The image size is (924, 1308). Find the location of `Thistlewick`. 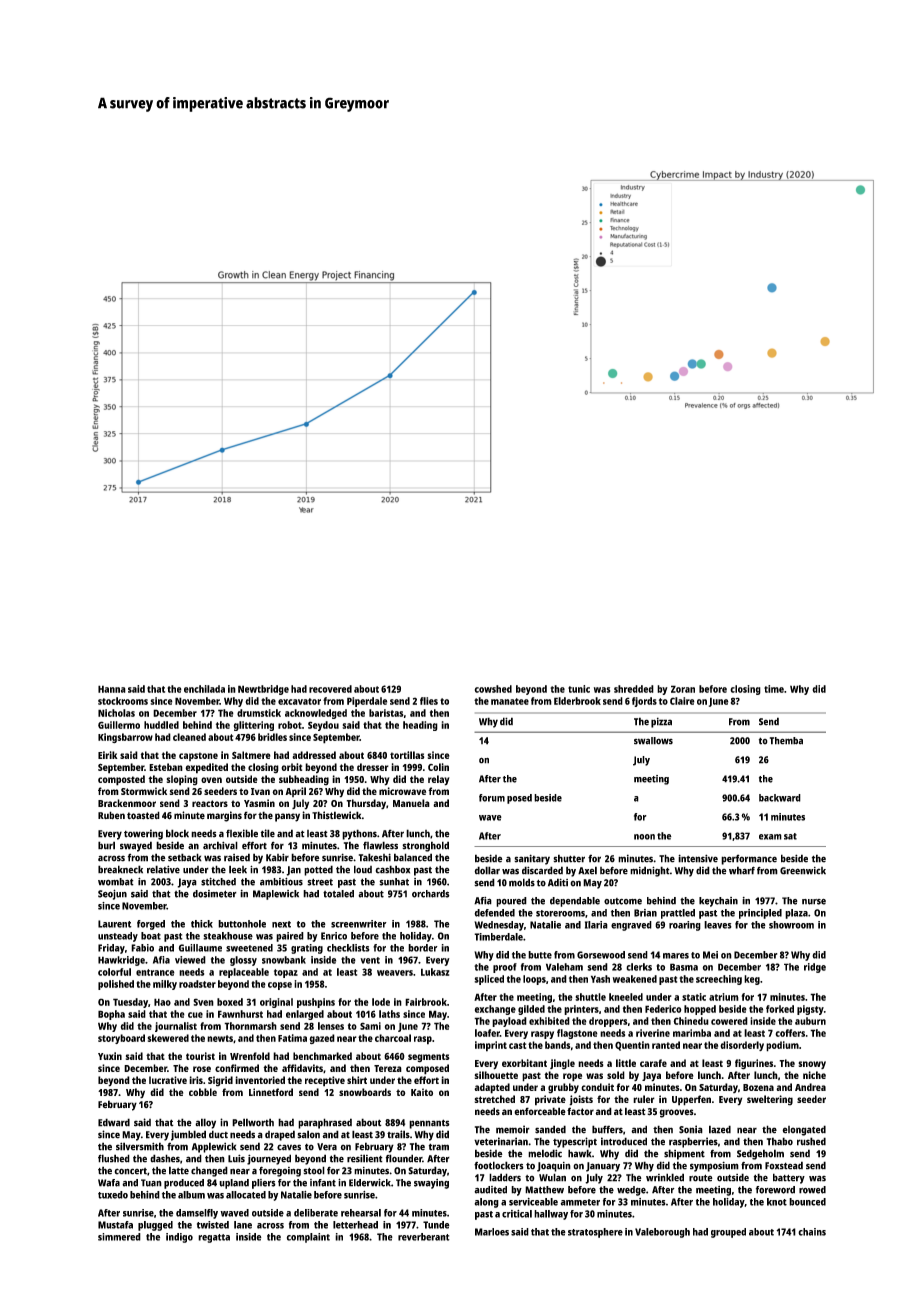

Thistlewick is located at coordinates (337, 815).
